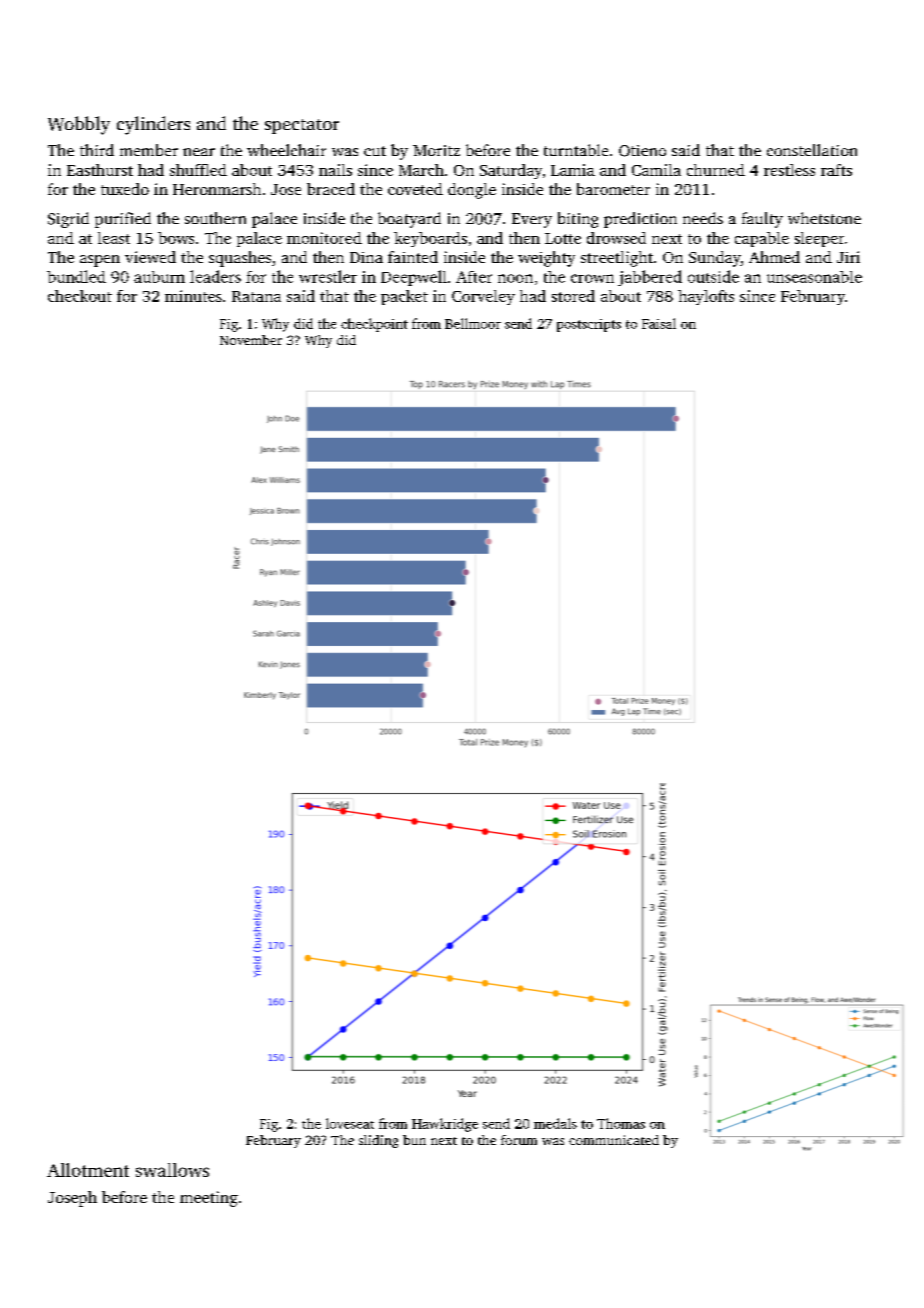 This document has height=1308, width=924. What do you see at coordinates (302, 126) in the document?
I see `spectator` at bounding box center [302, 126].
